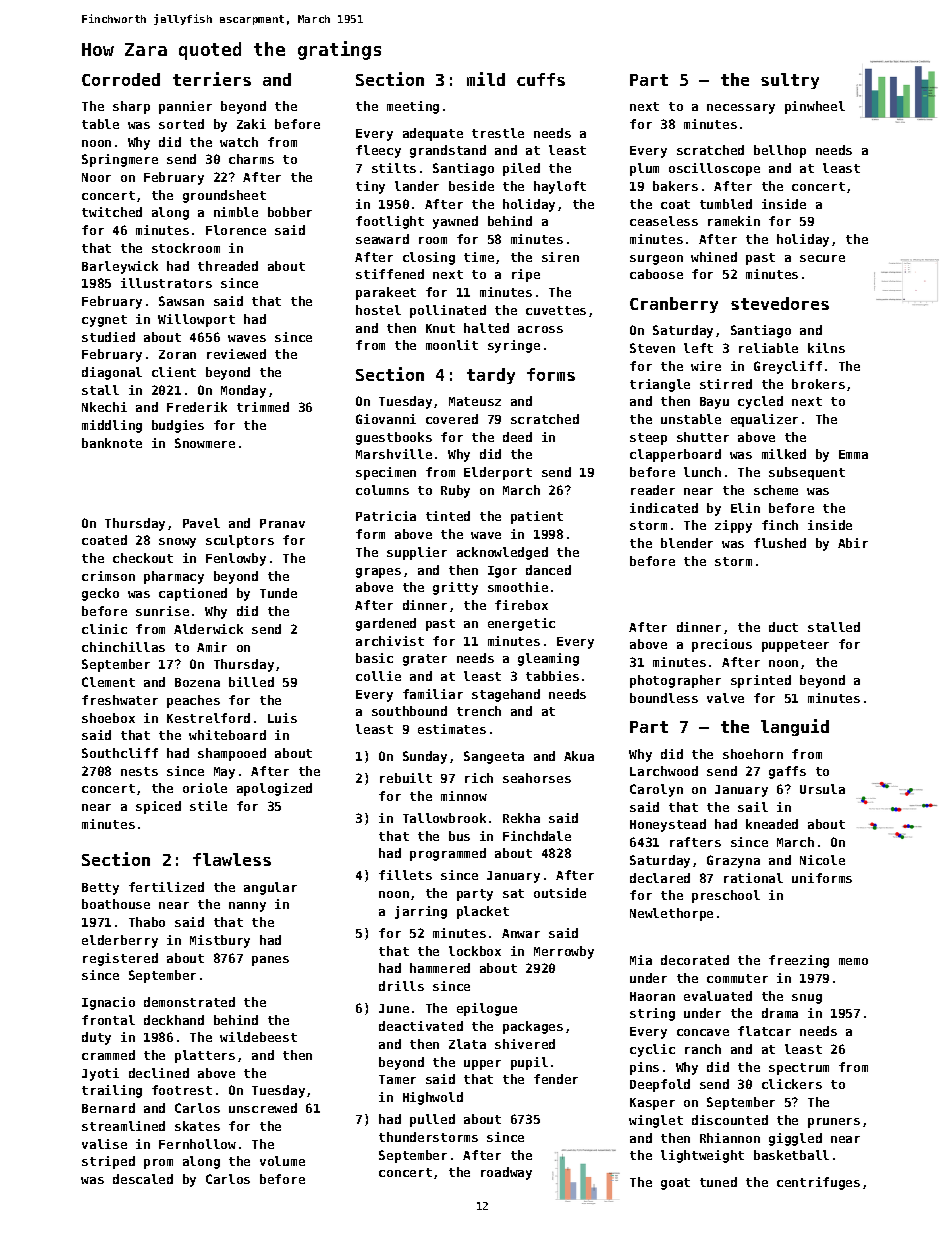 This screenshot has width=952, height=1233. What do you see at coordinates (208, 806) in the screenshot?
I see `stile` at bounding box center [208, 806].
